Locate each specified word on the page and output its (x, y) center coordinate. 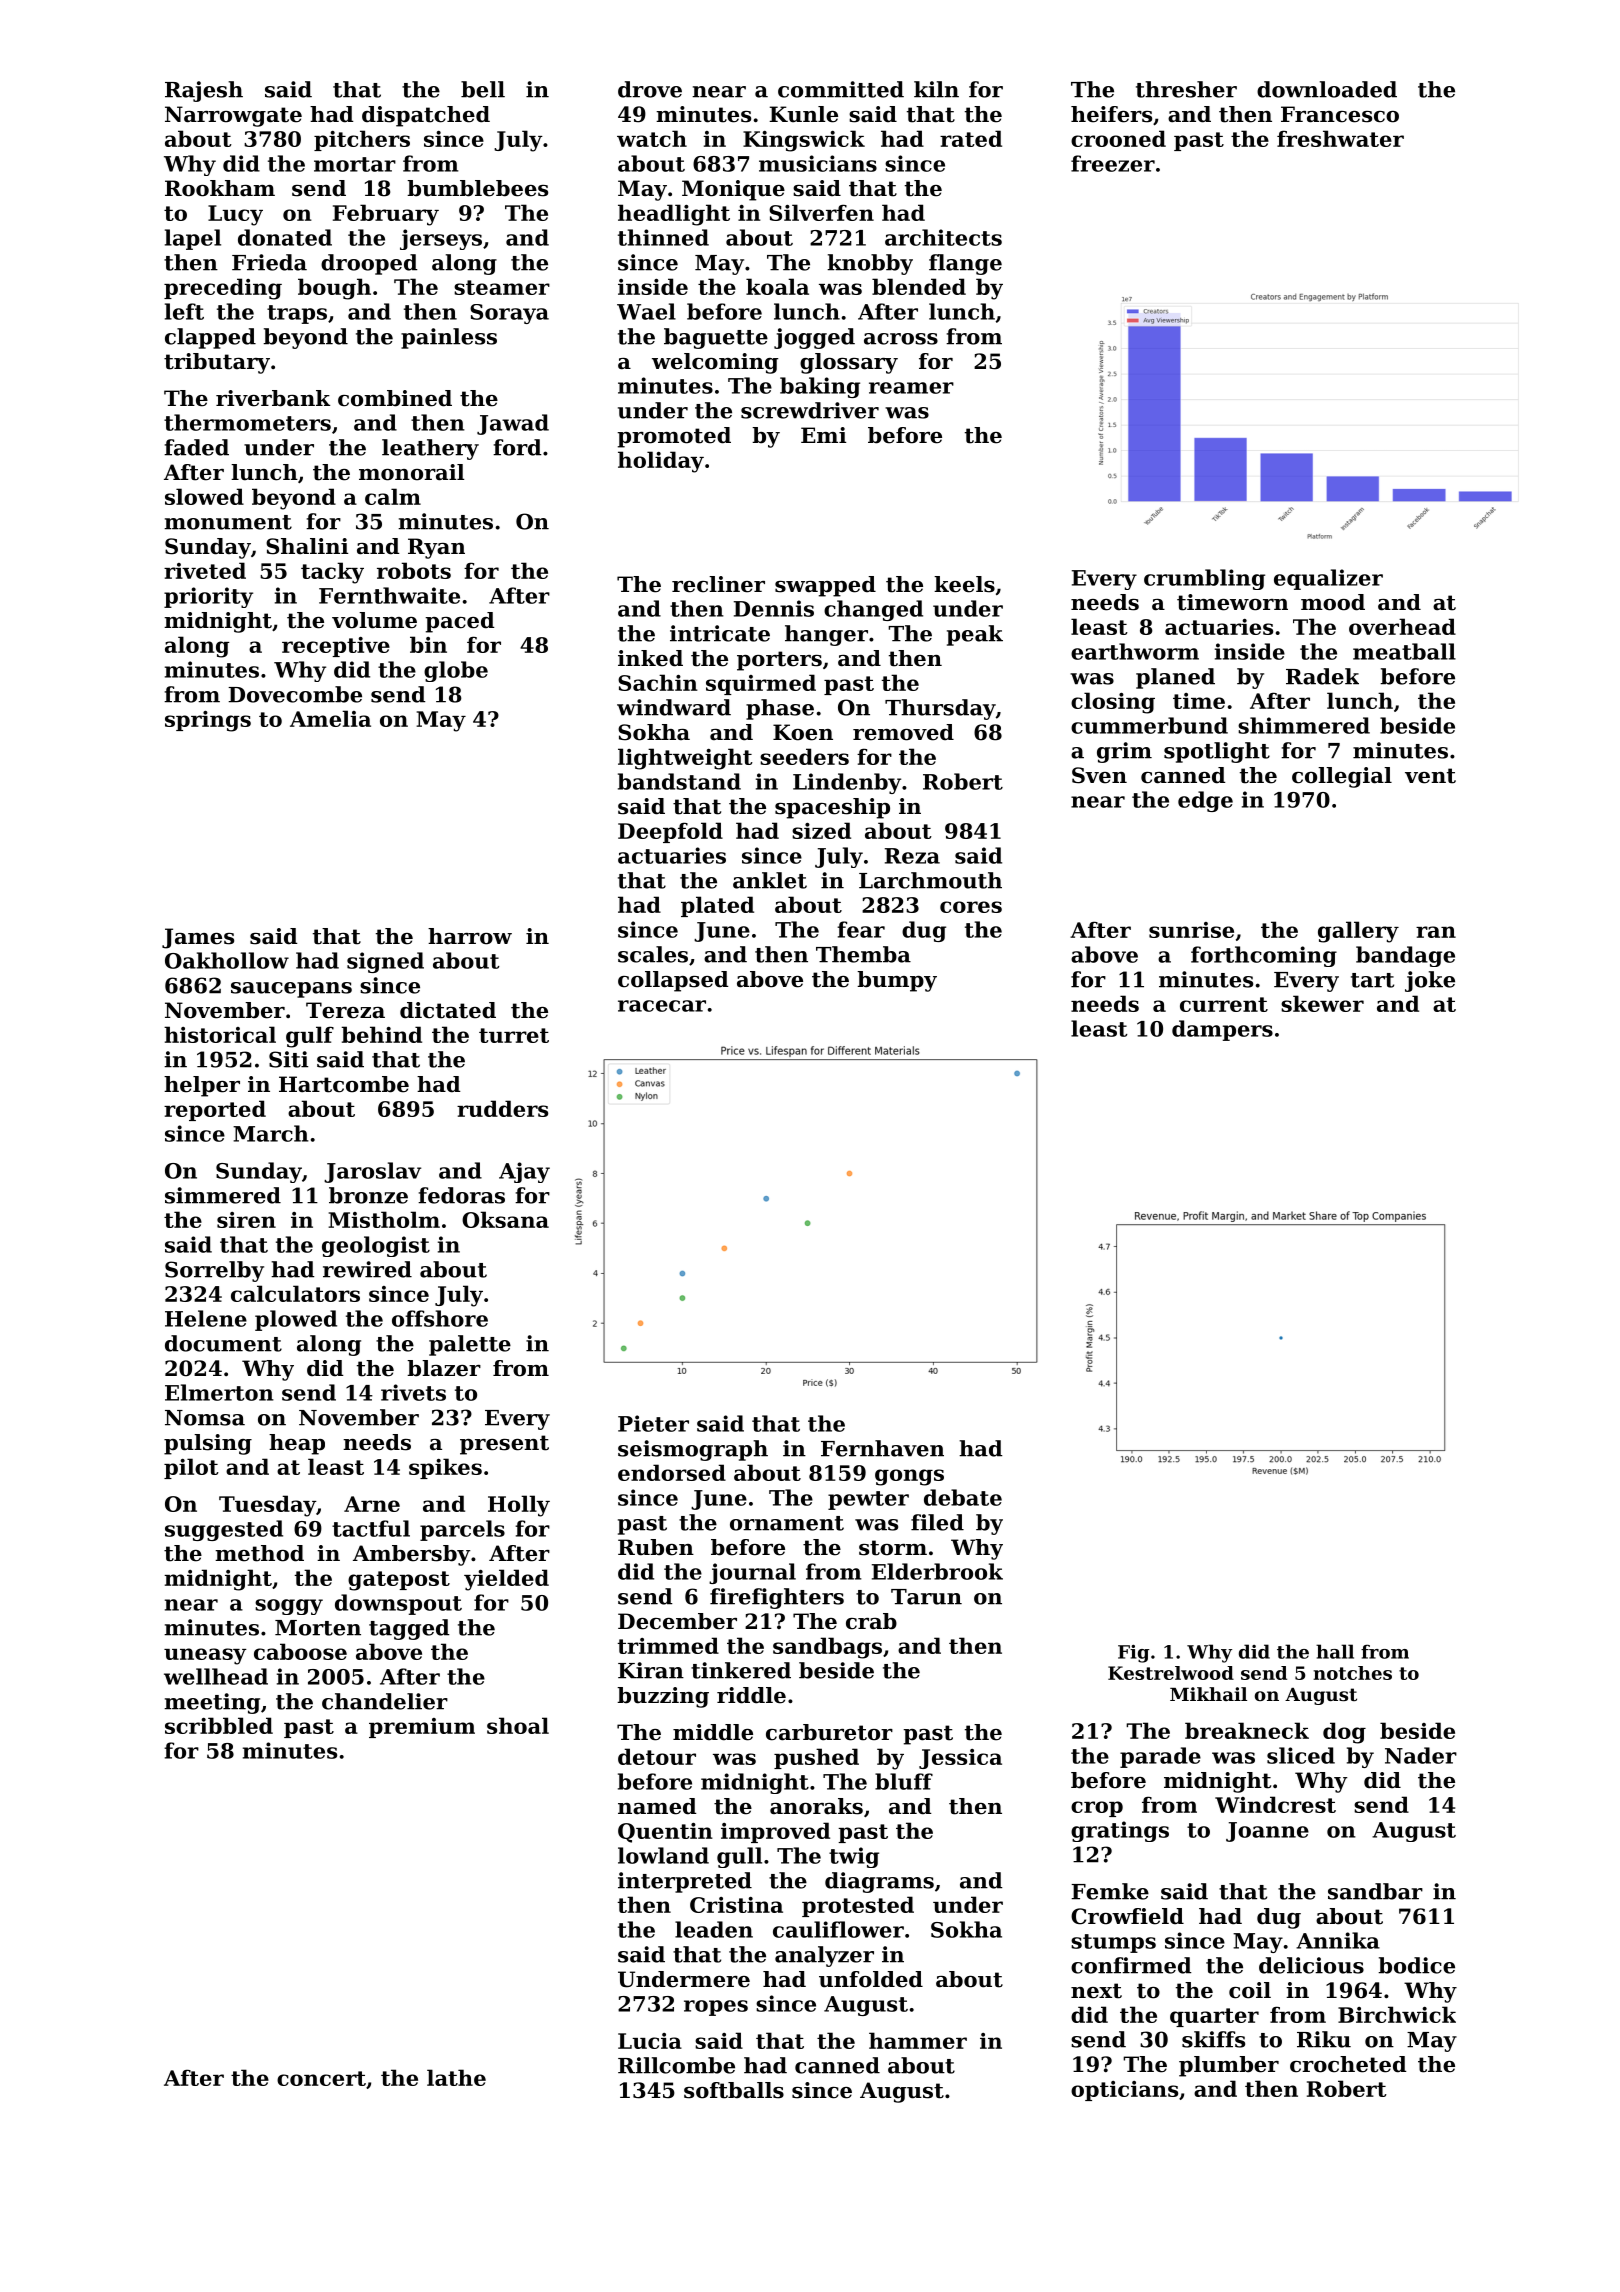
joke (1430, 981)
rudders (502, 1108)
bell (483, 89)
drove (650, 89)
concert (321, 2078)
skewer (1322, 1003)
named (657, 1806)
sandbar (1375, 1891)
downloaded (1327, 89)
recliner (718, 584)
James (198, 938)
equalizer (1328, 579)
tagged (409, 1629)
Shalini (307, 546)
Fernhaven (882, 1448)
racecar (662, 1006)
